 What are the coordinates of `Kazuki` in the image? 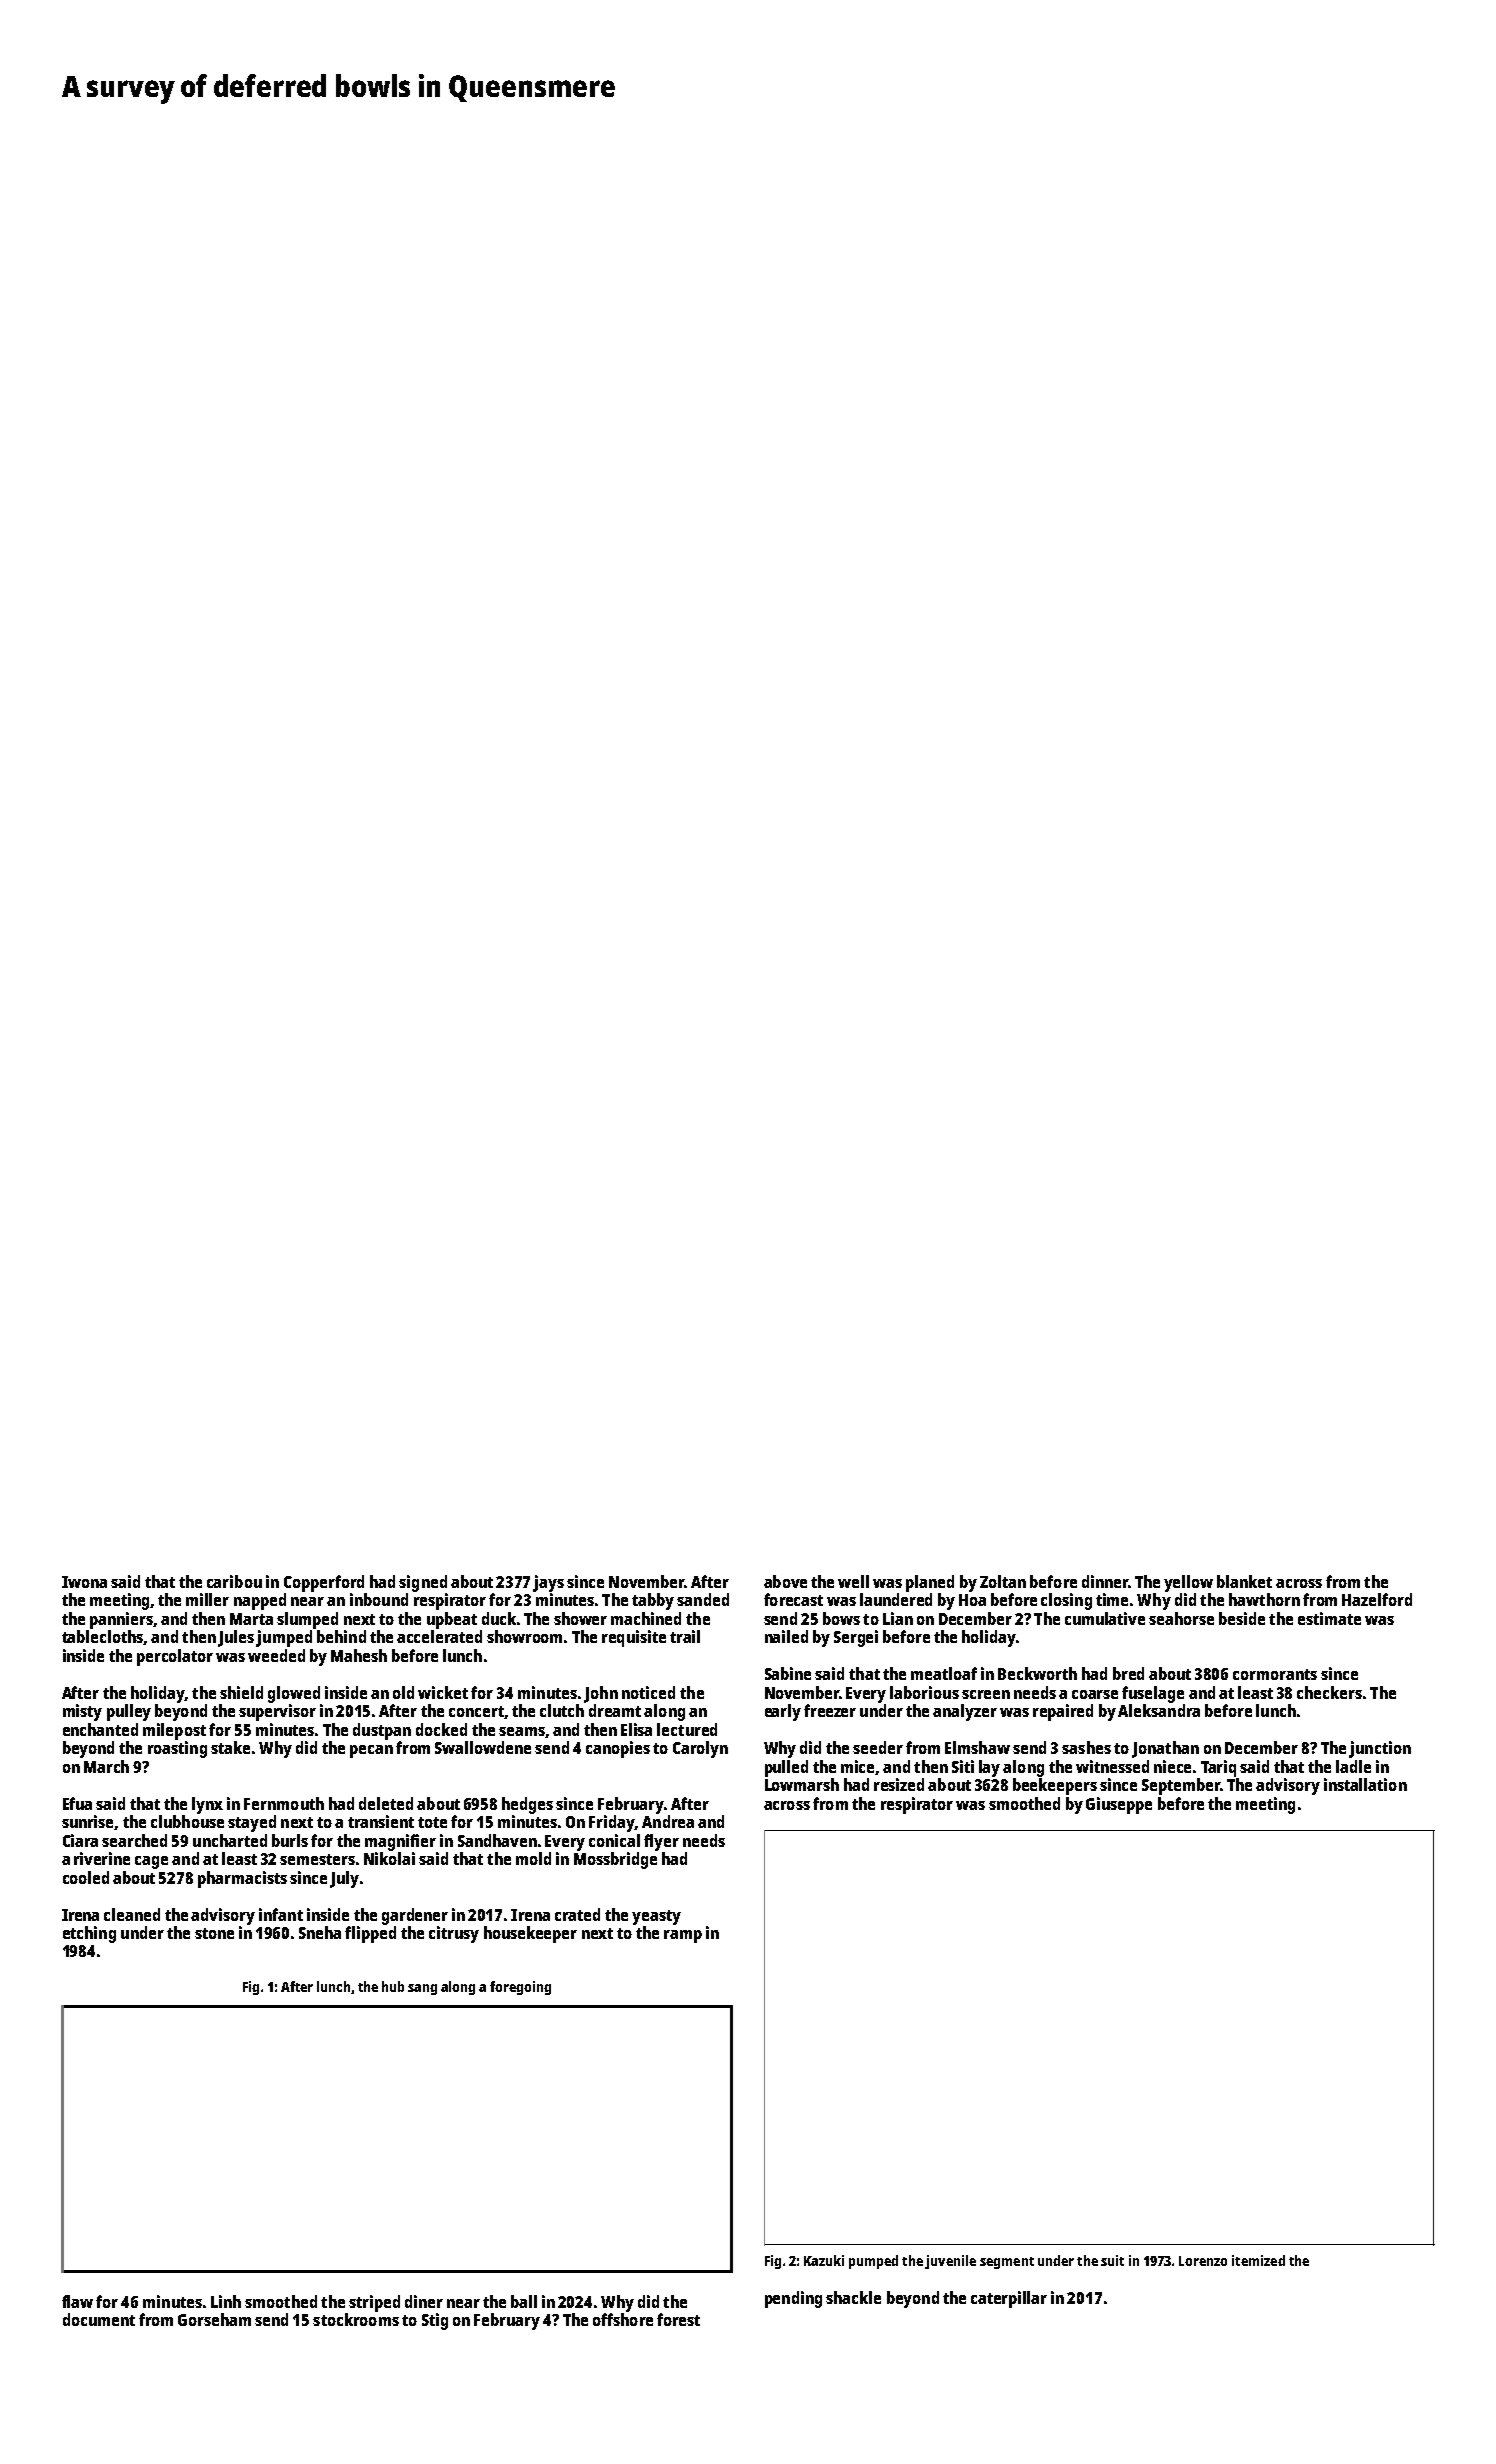 It's located at (824, 2260).
